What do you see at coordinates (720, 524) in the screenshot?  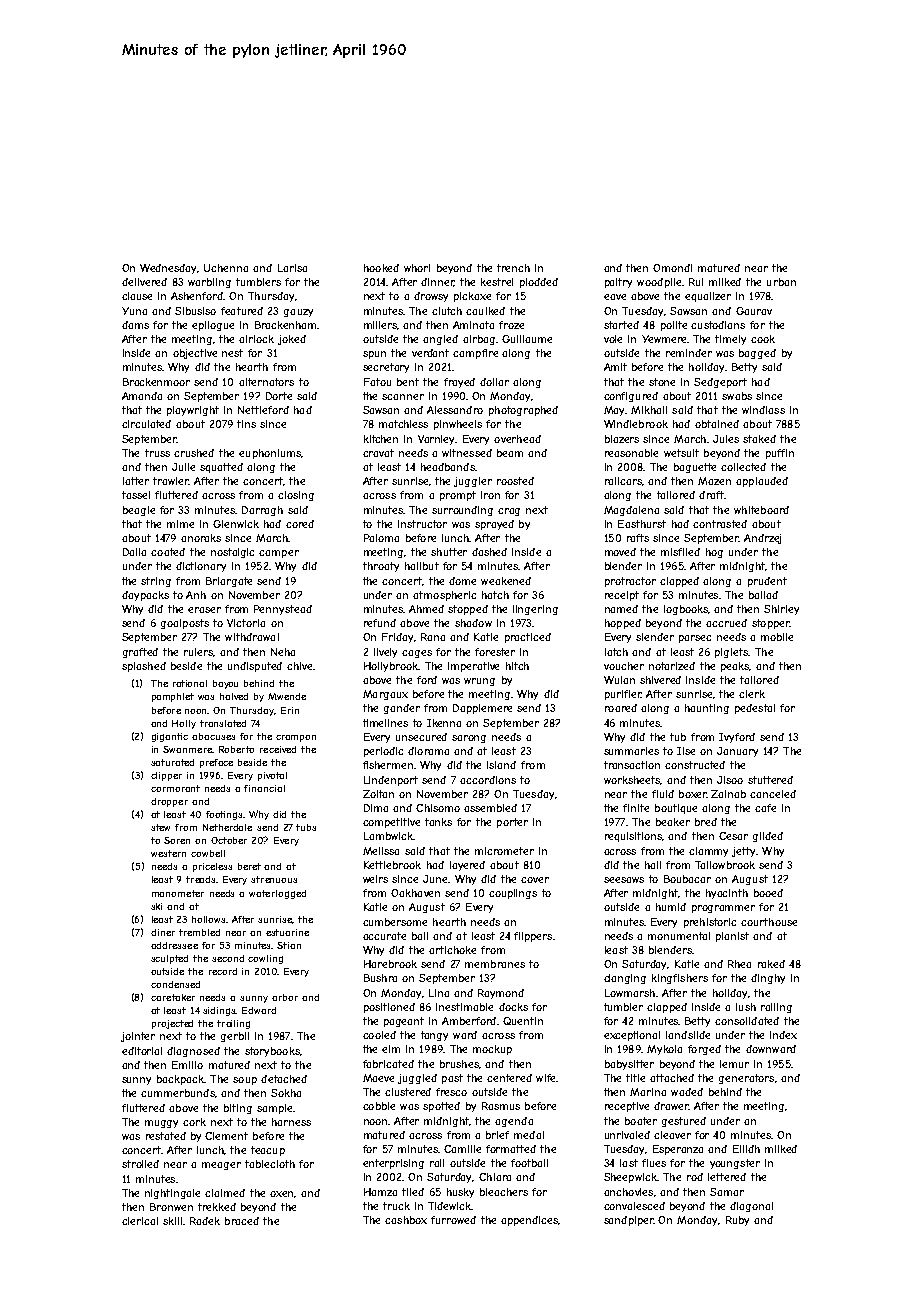 I see `contrasted` at bounding box center [720, 524].
